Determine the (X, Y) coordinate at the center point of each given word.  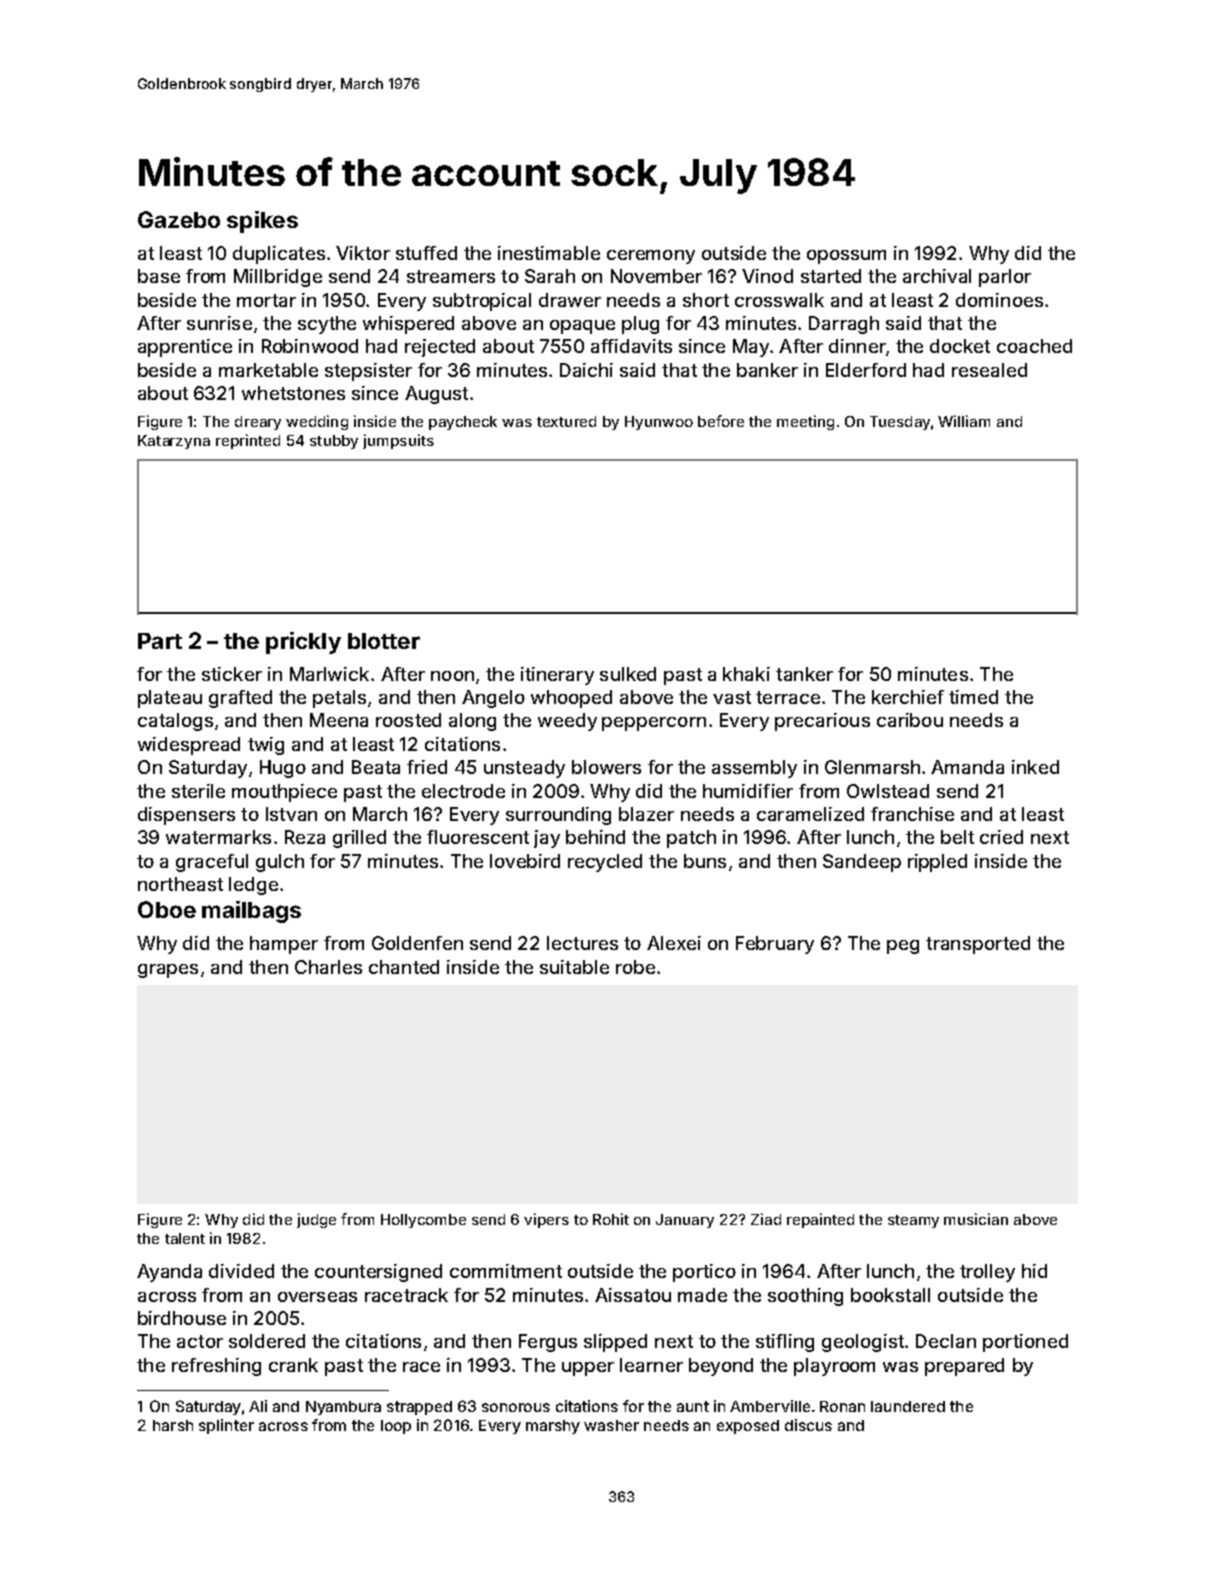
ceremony (651, 257)
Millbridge (278, 278)
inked (1035, 767)
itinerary (557, 676)
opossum (846, 257)
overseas (317, 1297)
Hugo (283, 769)
